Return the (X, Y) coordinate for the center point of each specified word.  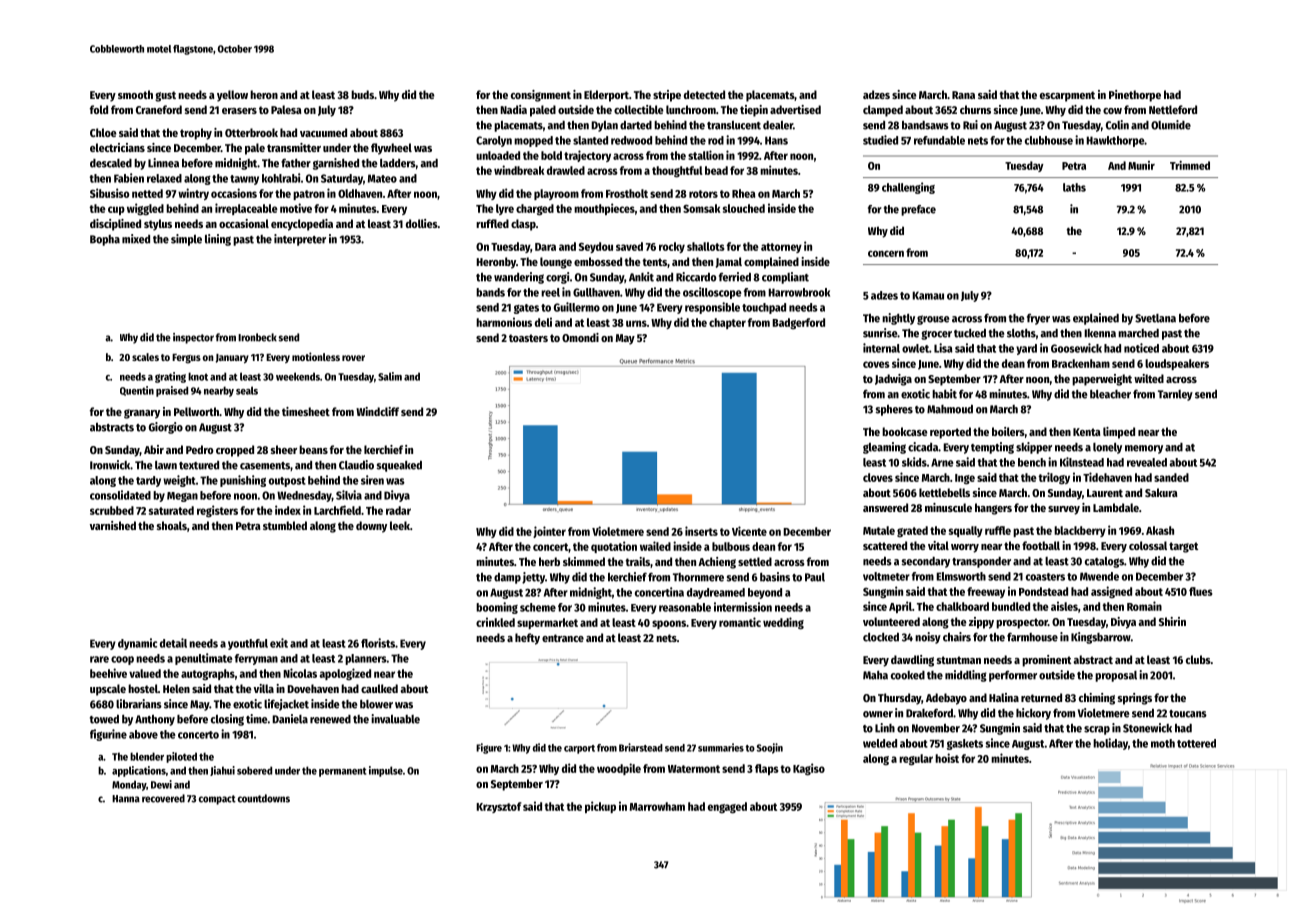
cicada (923, 447)
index (288, 510)
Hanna (126, 799)
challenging (908, 188)
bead (716, 170)
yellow (232, 96)
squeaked (399, 466)
